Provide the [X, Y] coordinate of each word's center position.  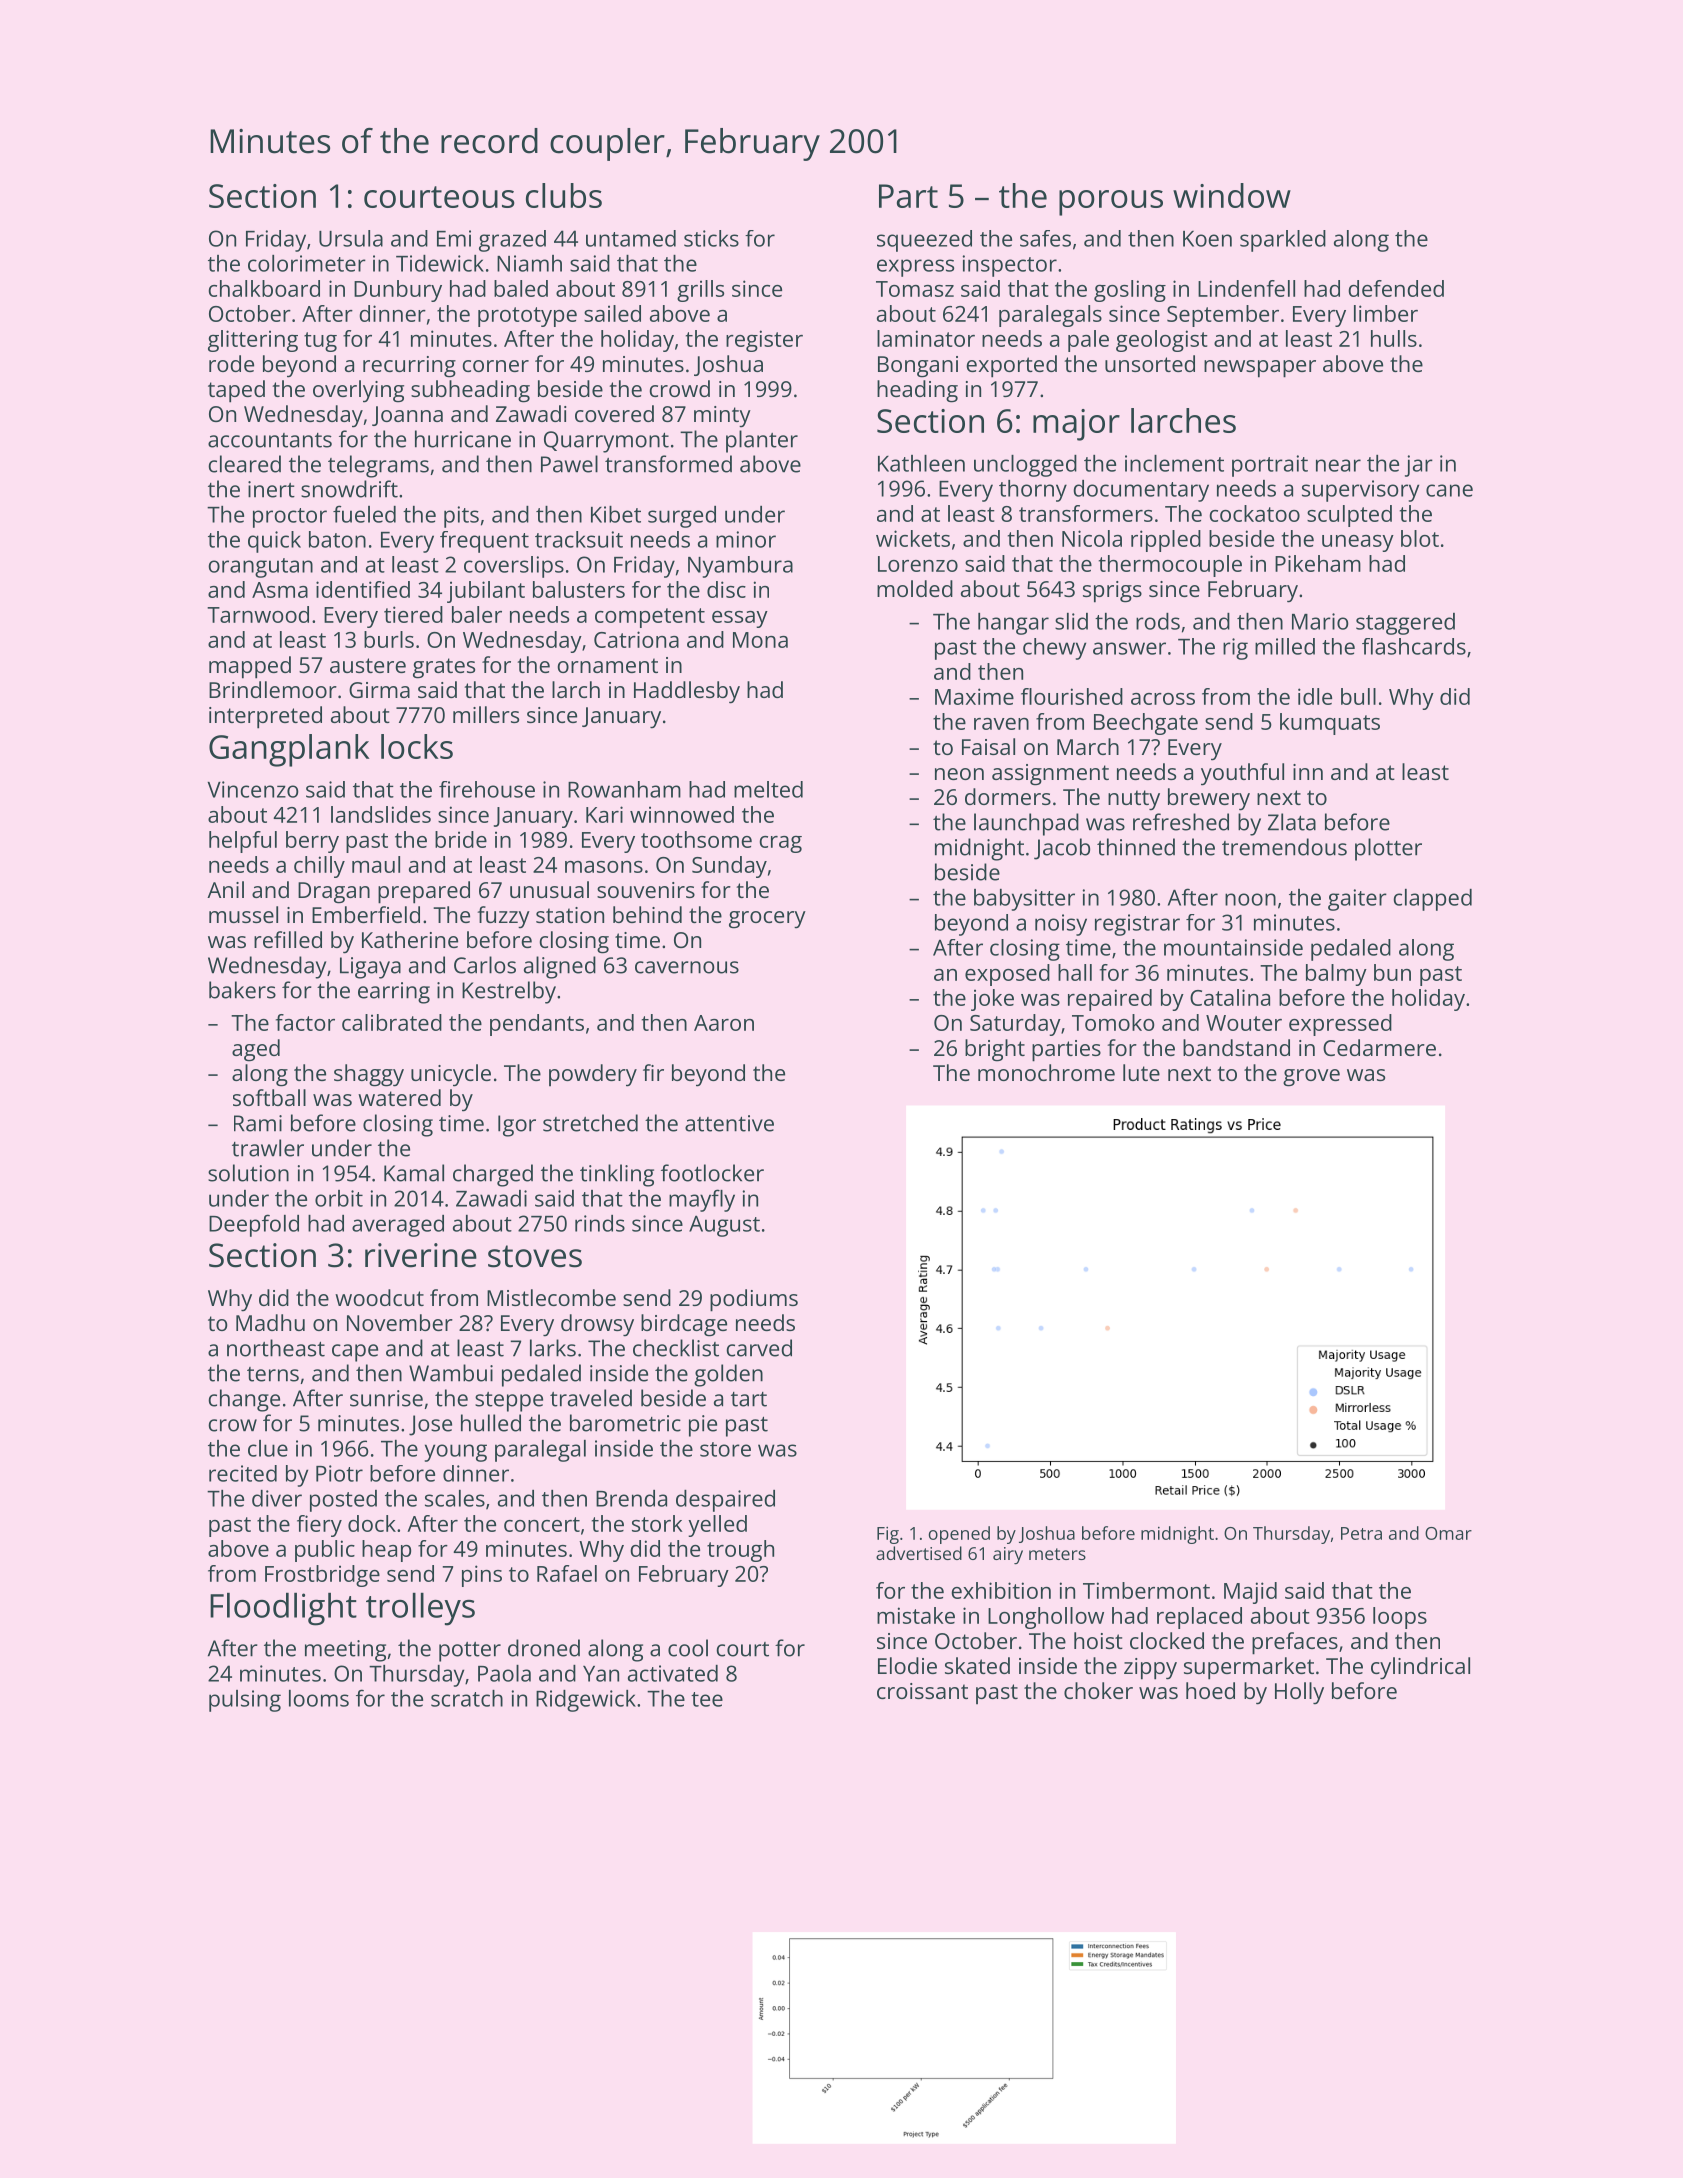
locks [417, 746]
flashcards [1414, 646]
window [1232, 195]
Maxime [974, 696]
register [764, 341]
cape [355, 1353]
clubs [564, 195]
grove [1311, 1078]
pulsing [245, 1701]
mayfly [702, 1200]
